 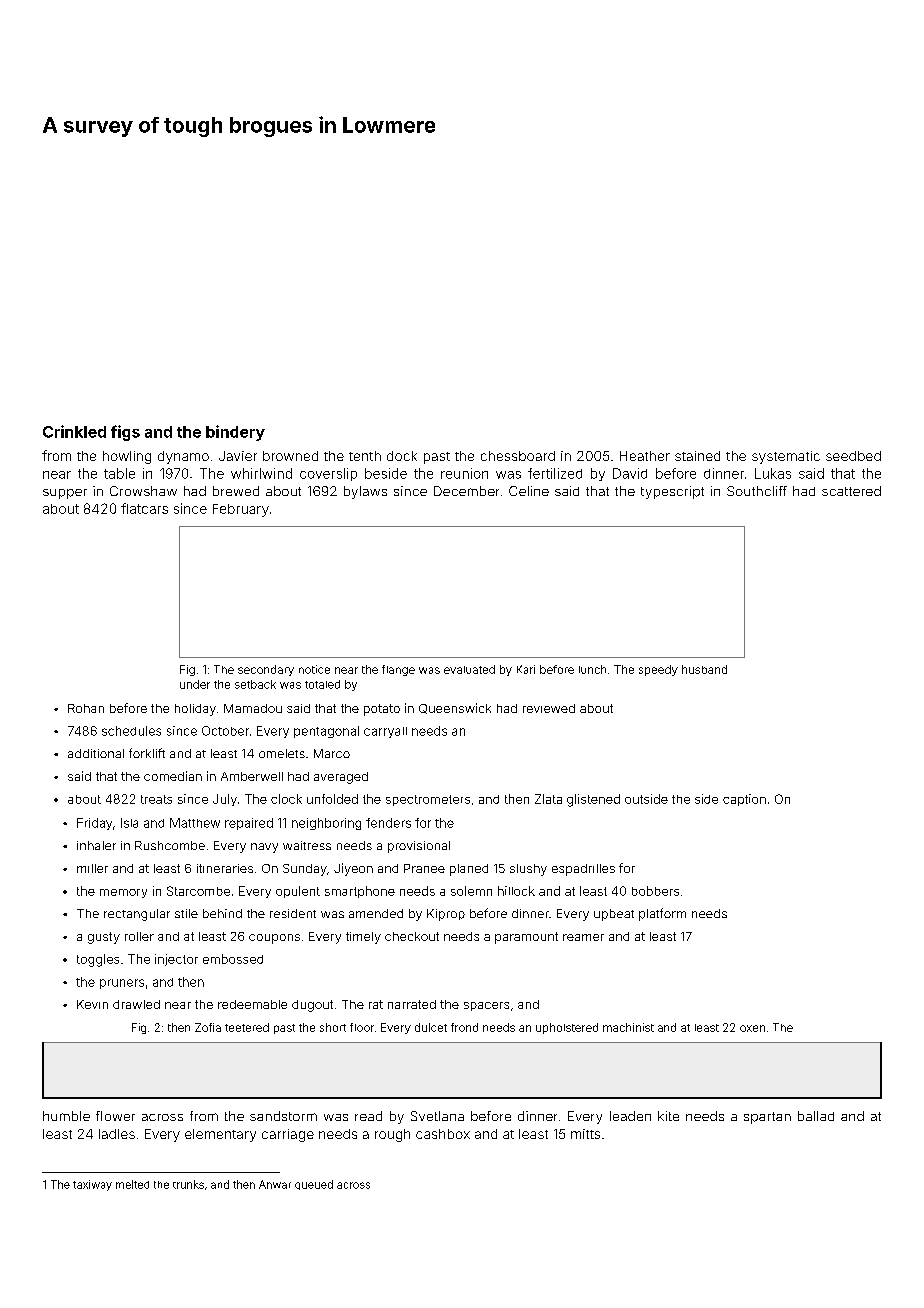 What do you see at coordinates (86, 708) in the page?
I see `Rohan` at bounding box center [86, 708].
